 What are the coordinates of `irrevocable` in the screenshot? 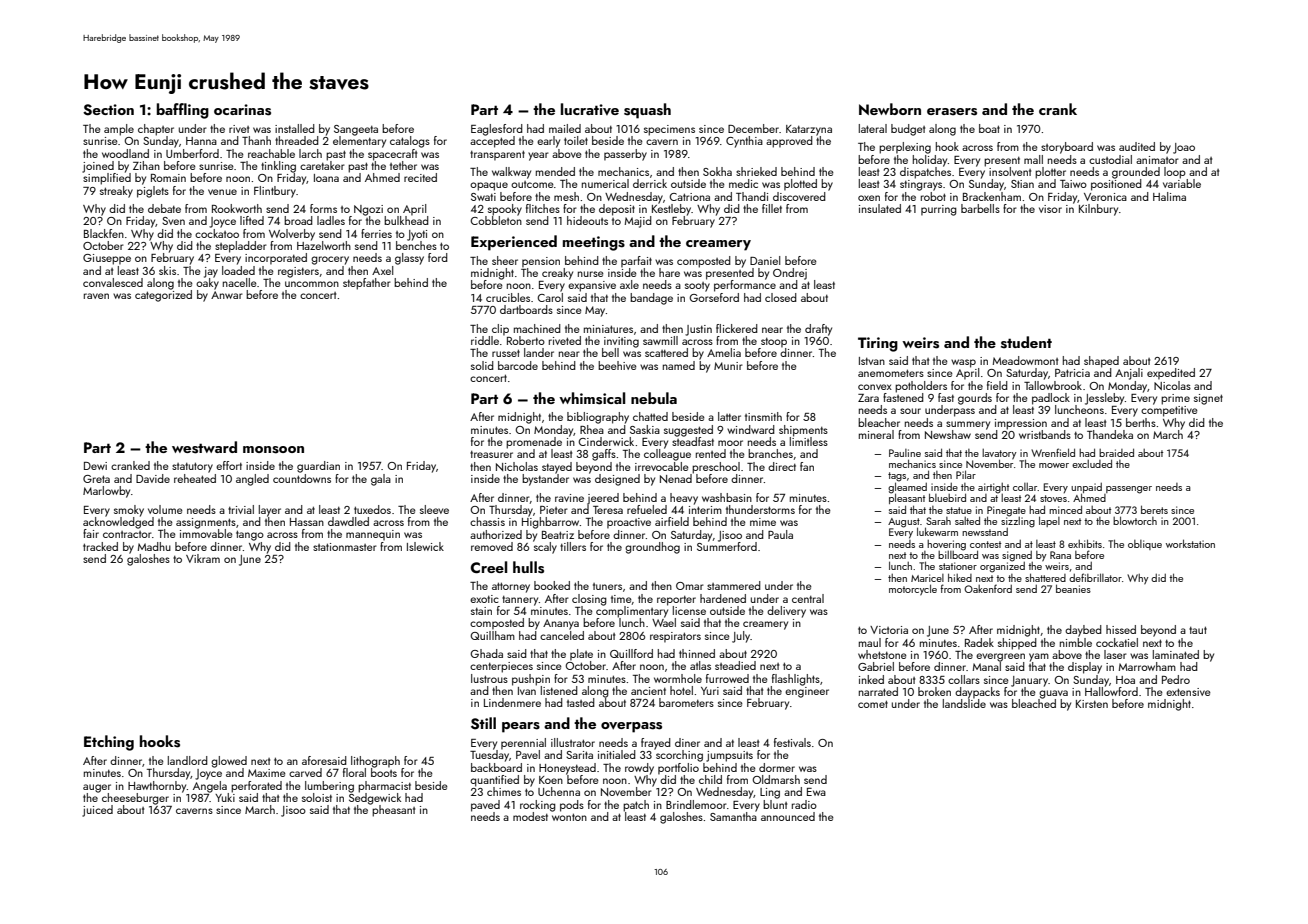 It's located at (662, 466).
